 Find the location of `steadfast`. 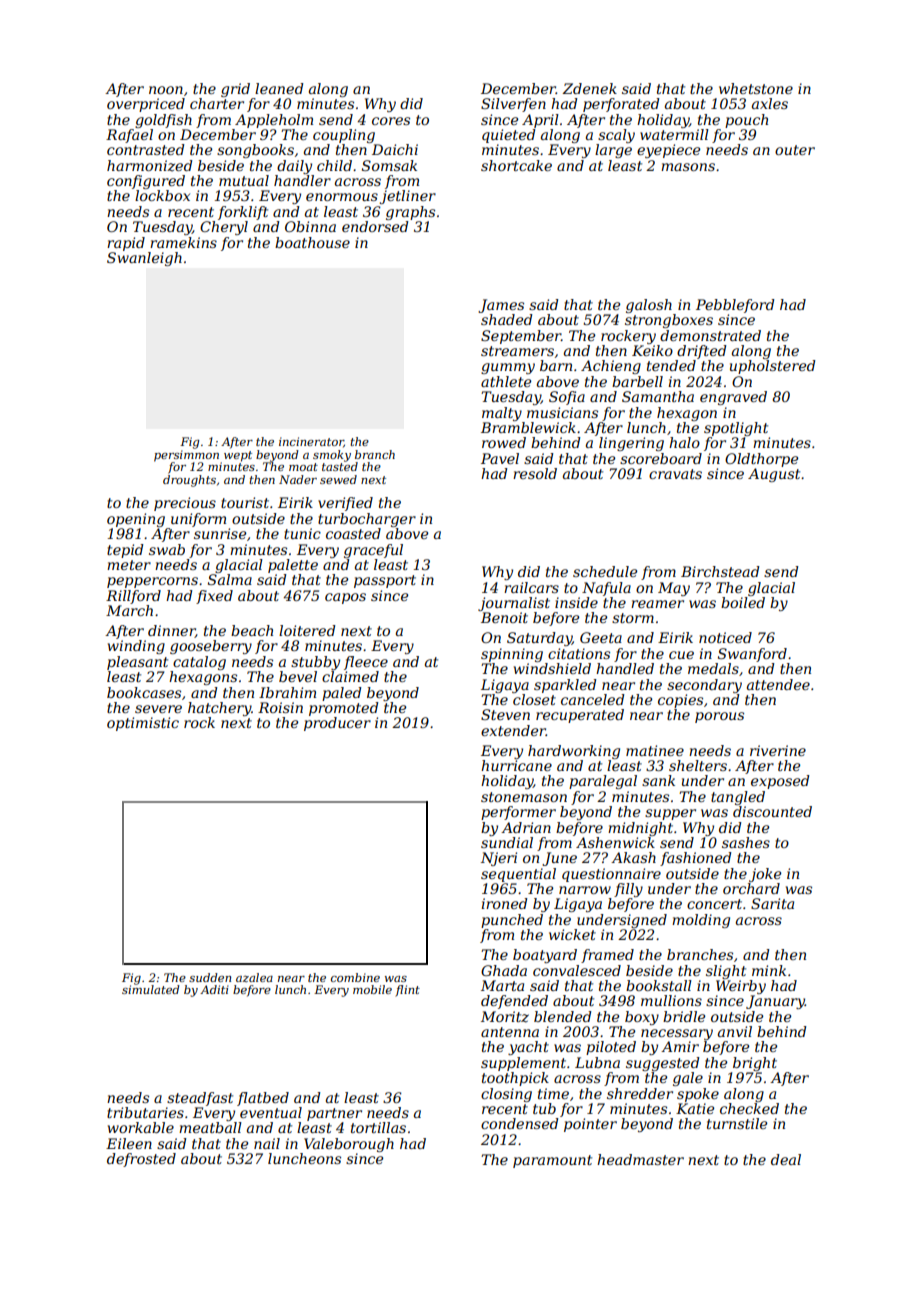

steadfast is located at coordinates (200, 1099).
